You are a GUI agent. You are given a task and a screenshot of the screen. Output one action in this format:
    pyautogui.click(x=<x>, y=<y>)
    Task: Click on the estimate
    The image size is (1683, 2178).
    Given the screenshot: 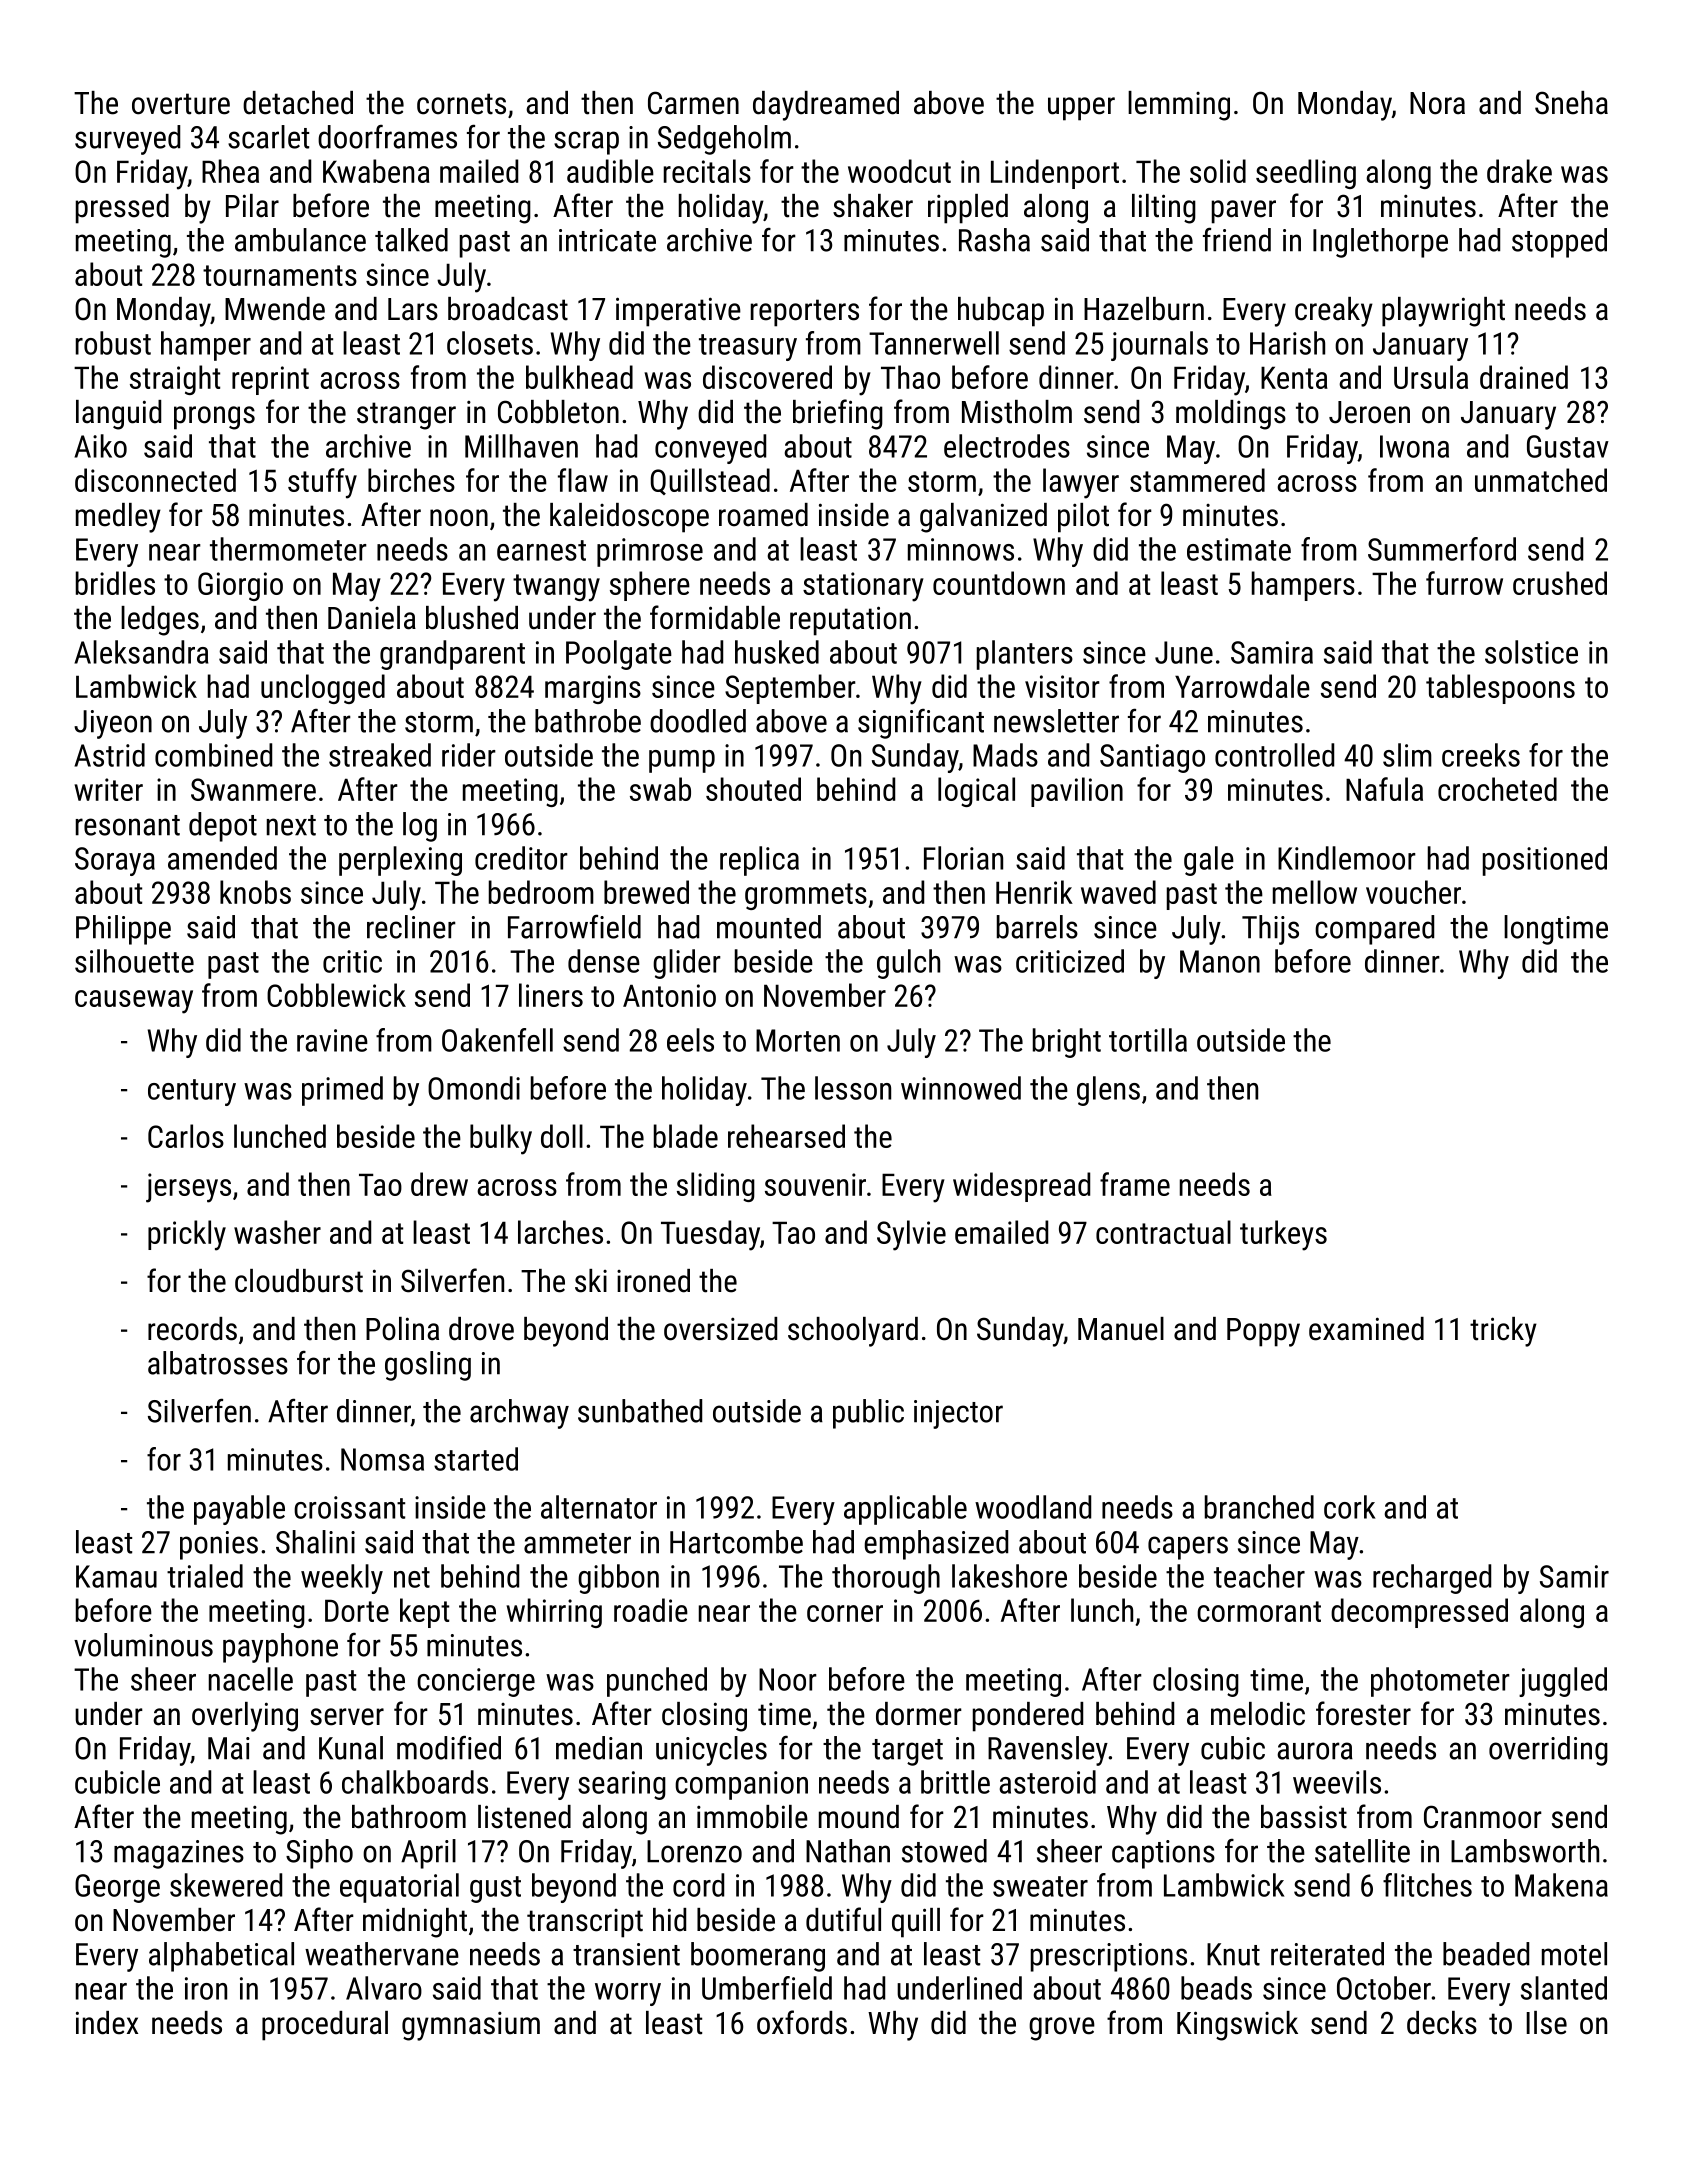 What is the action you would take?
    pyautogui.click(x=1239, y=549)
